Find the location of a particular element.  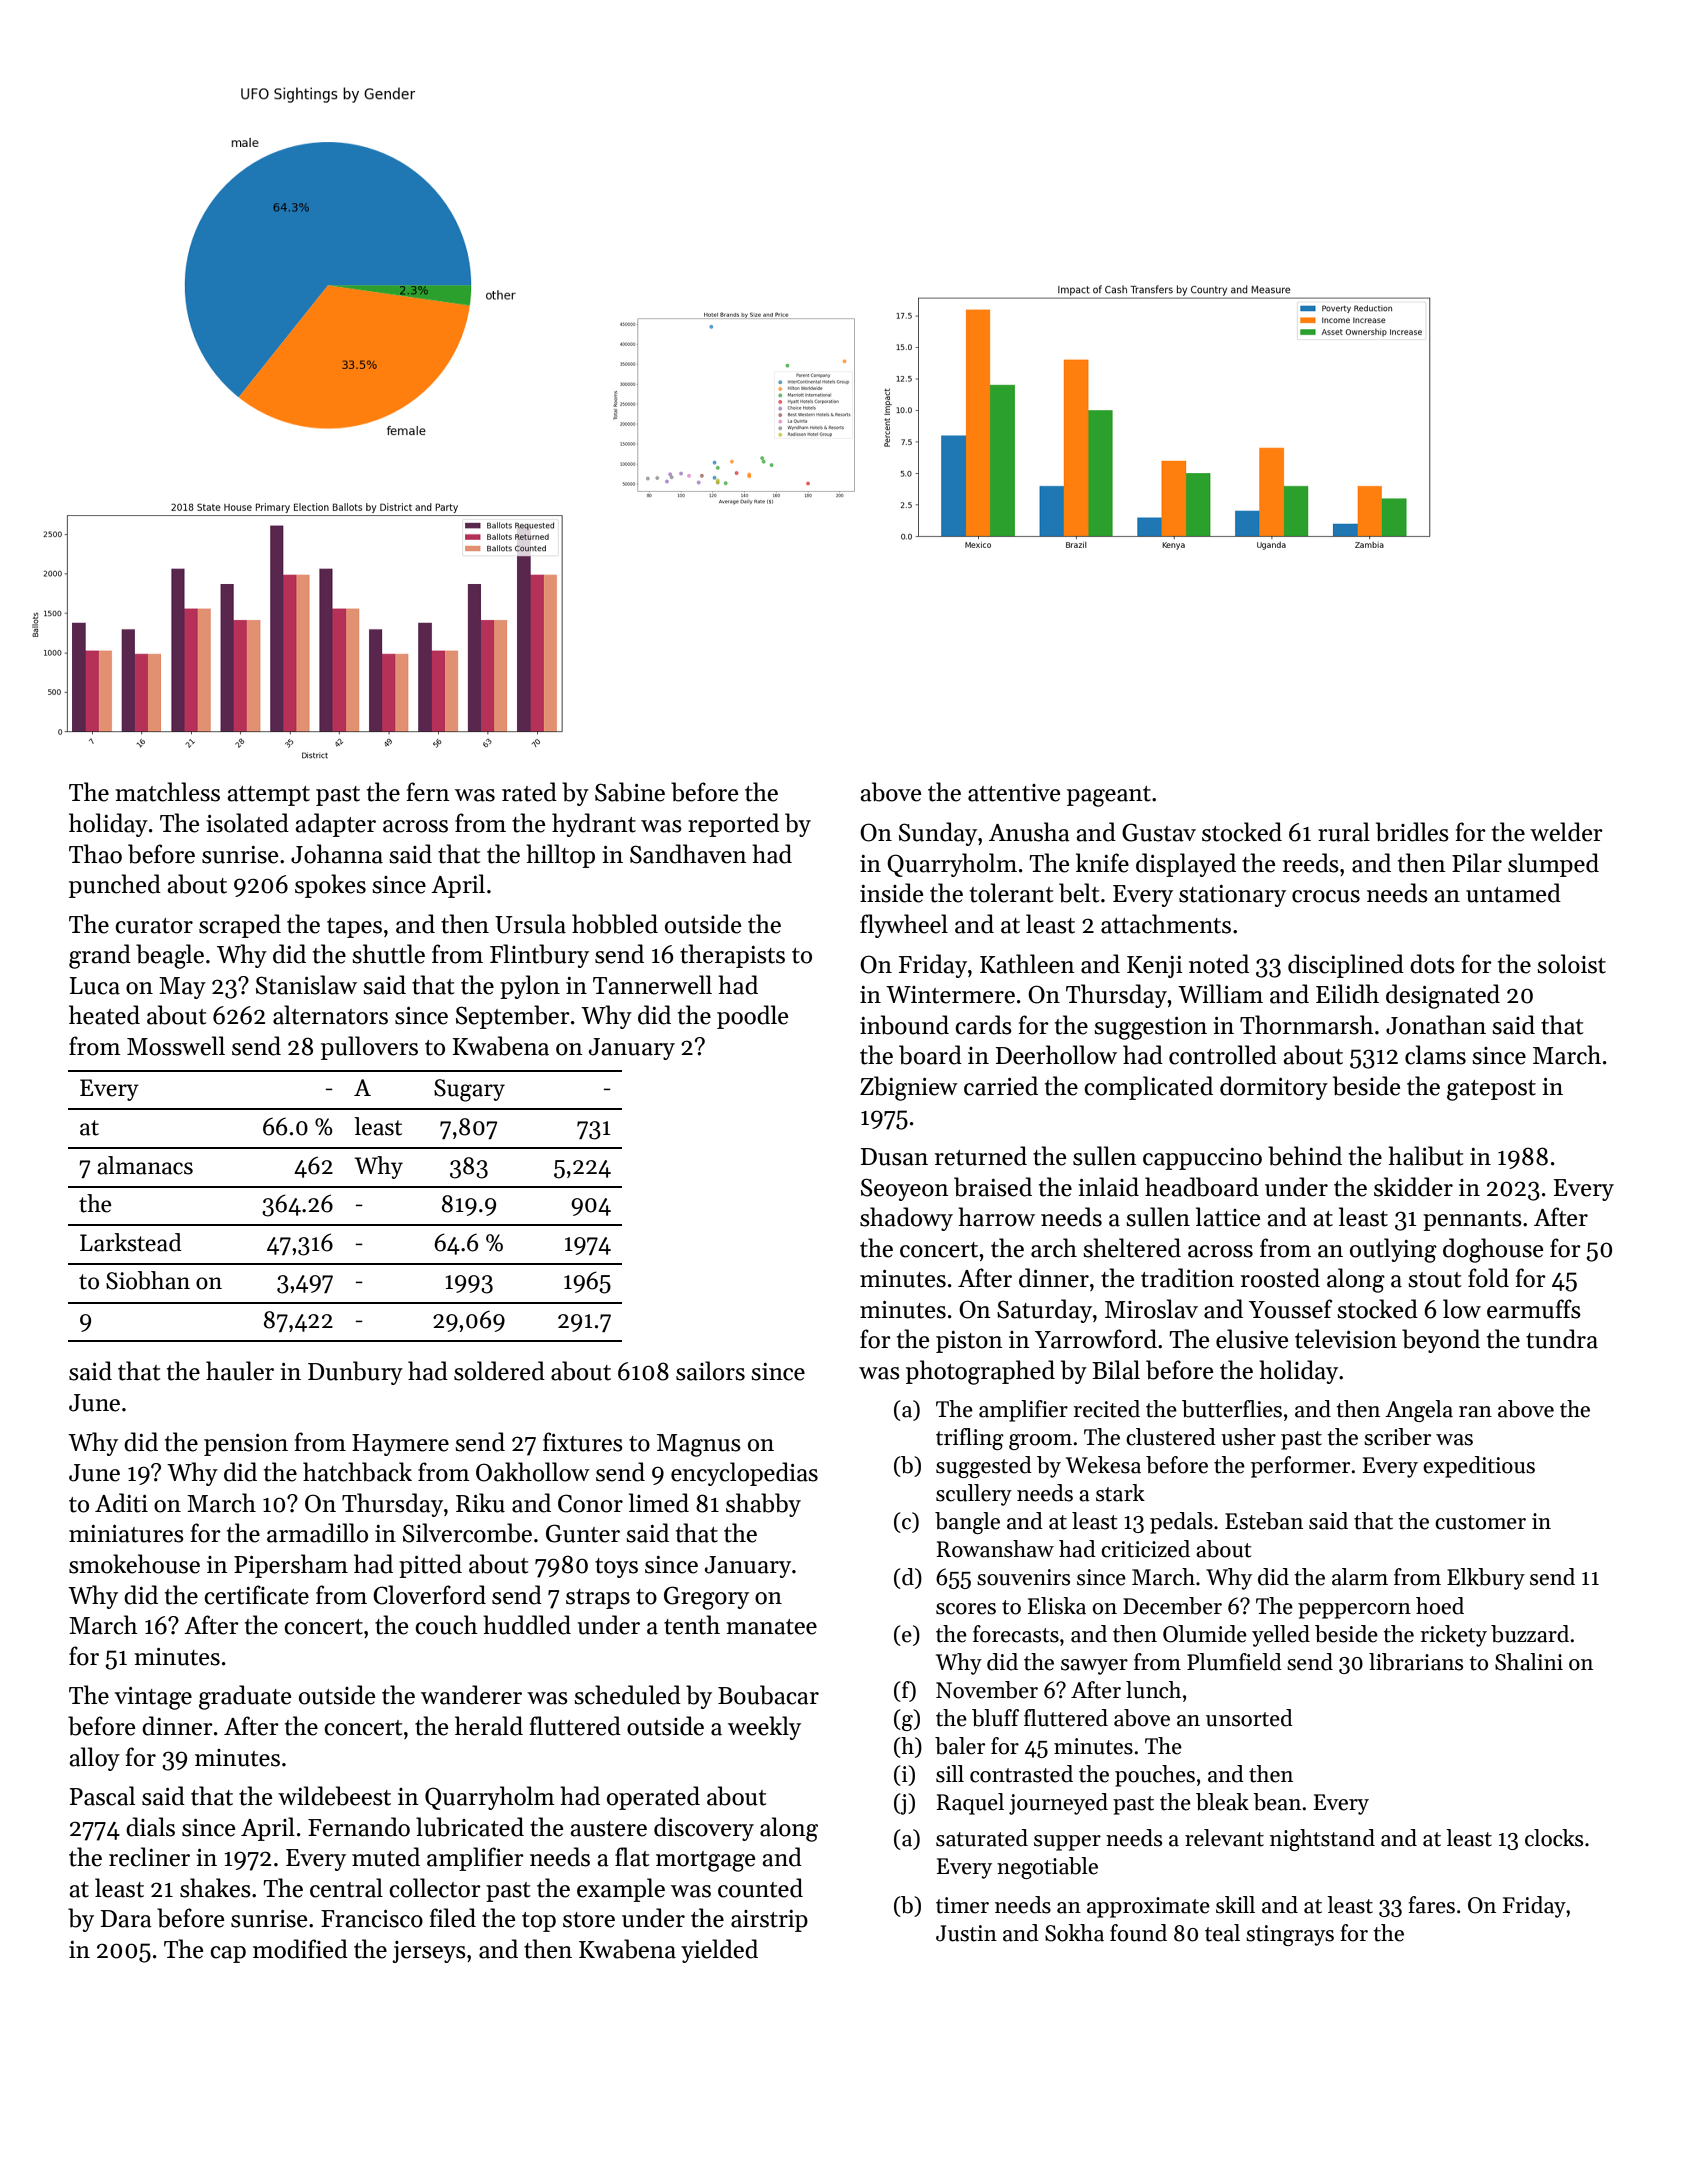

halibut is located at coordinates (1425, 1156).
